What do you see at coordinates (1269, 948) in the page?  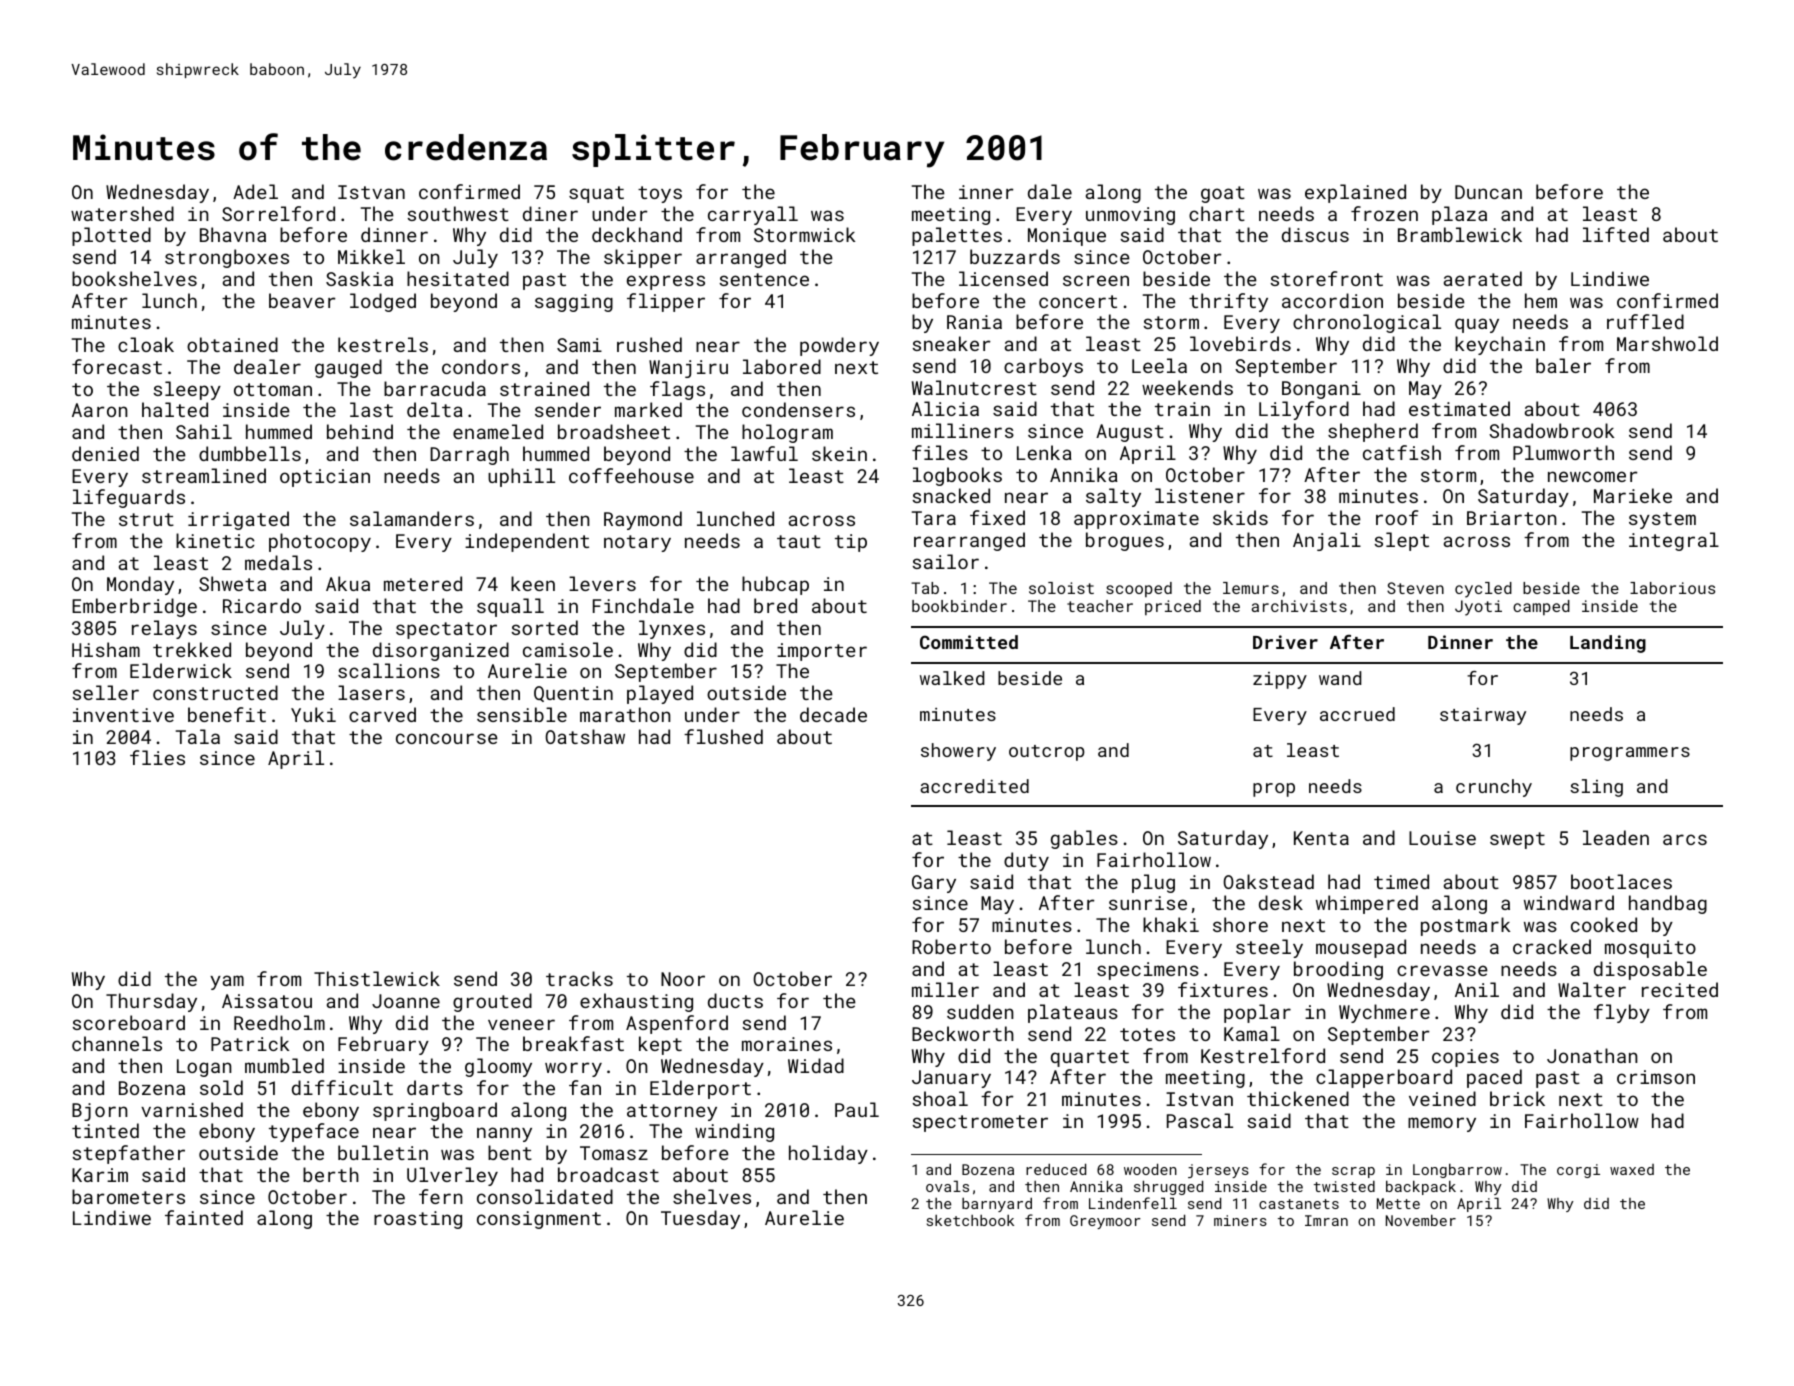 I see `steely` at bounding box center [1269, 948].
